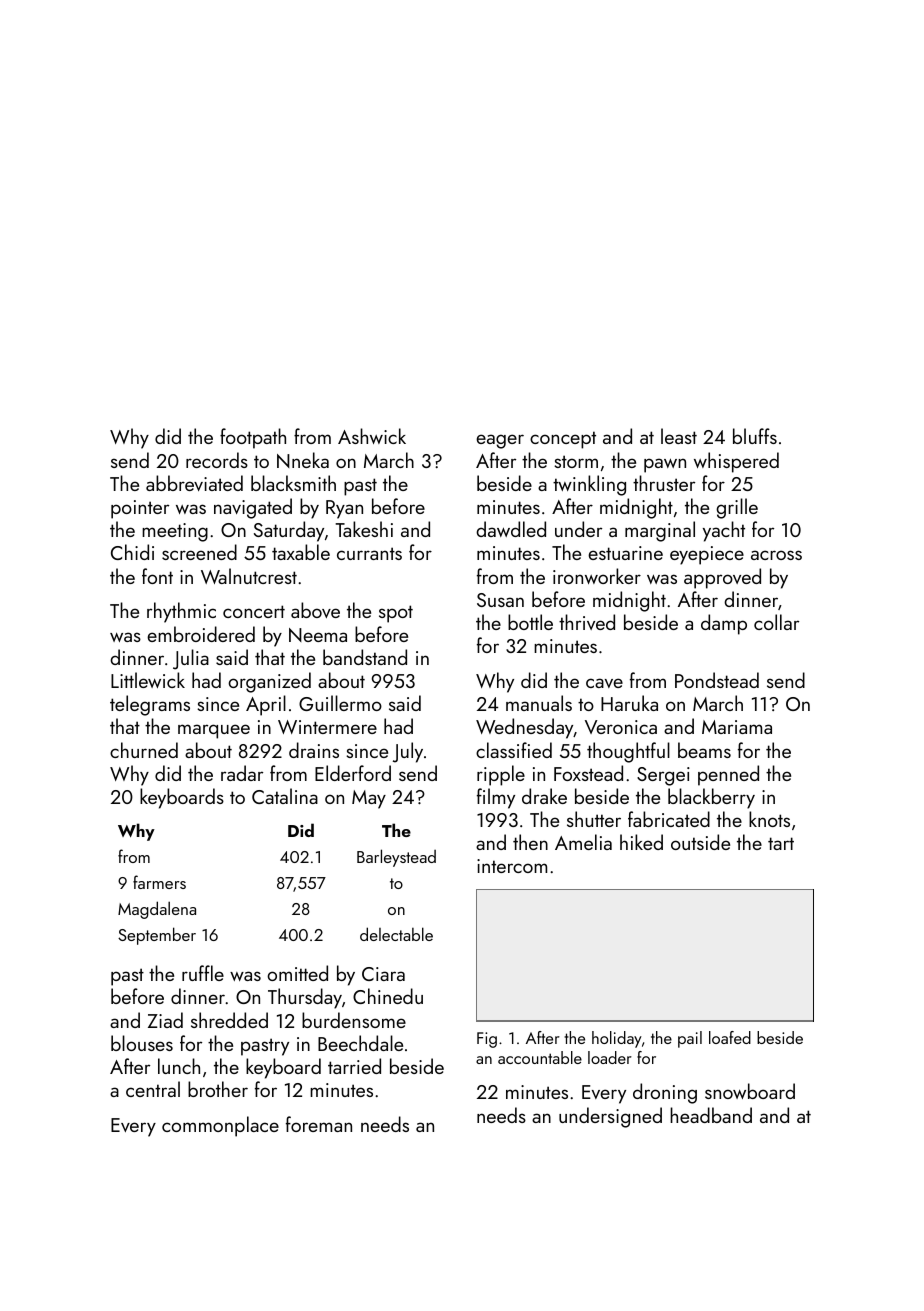 The image size is (924, 1311). What do you see at coordinates (500, 441) in the screenshot?
I see `eager` at bounding box center [500, 441].
